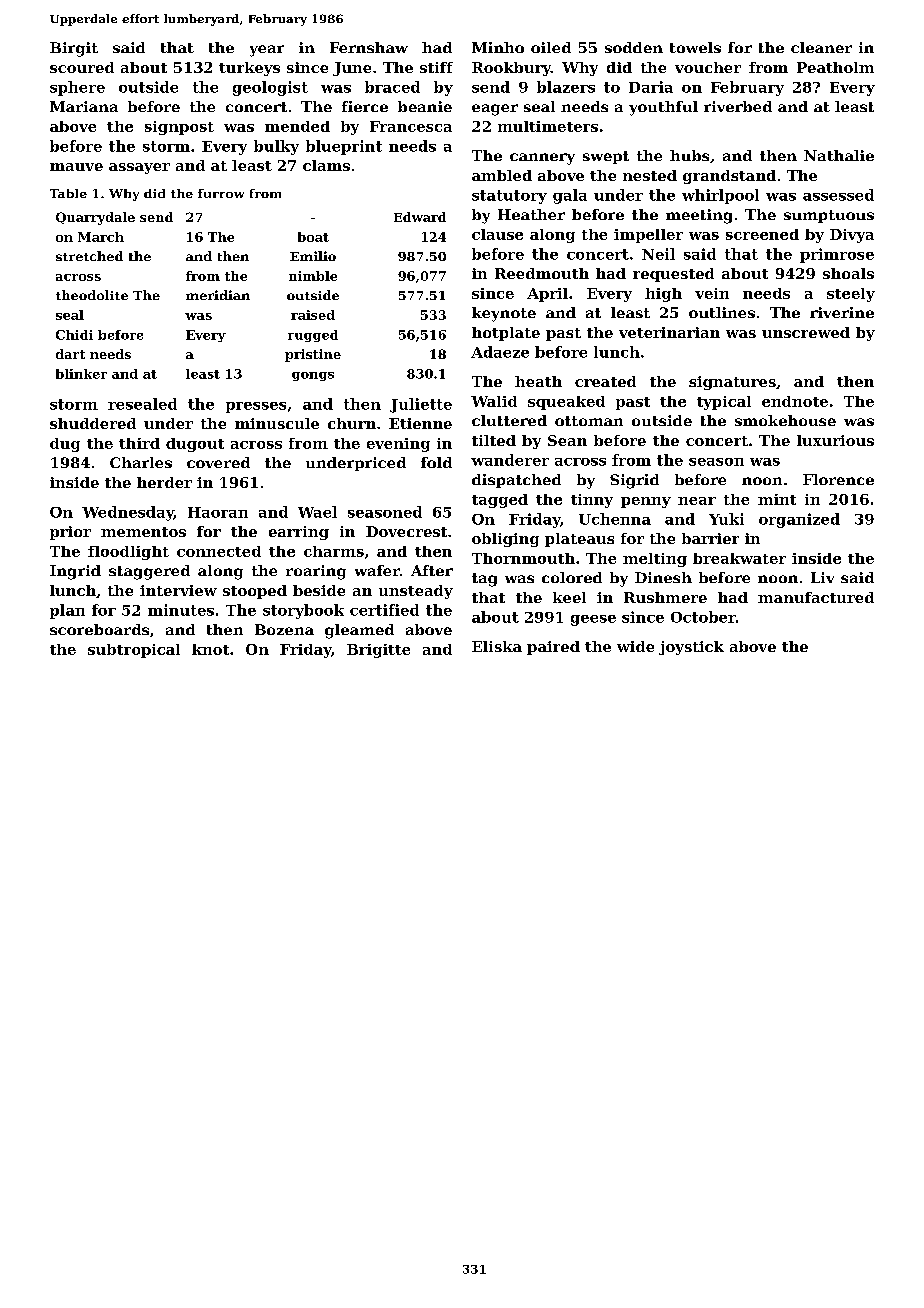 The height and width of the screenshot is (1308, 924). I want to click on paired, so click(553, 648).
